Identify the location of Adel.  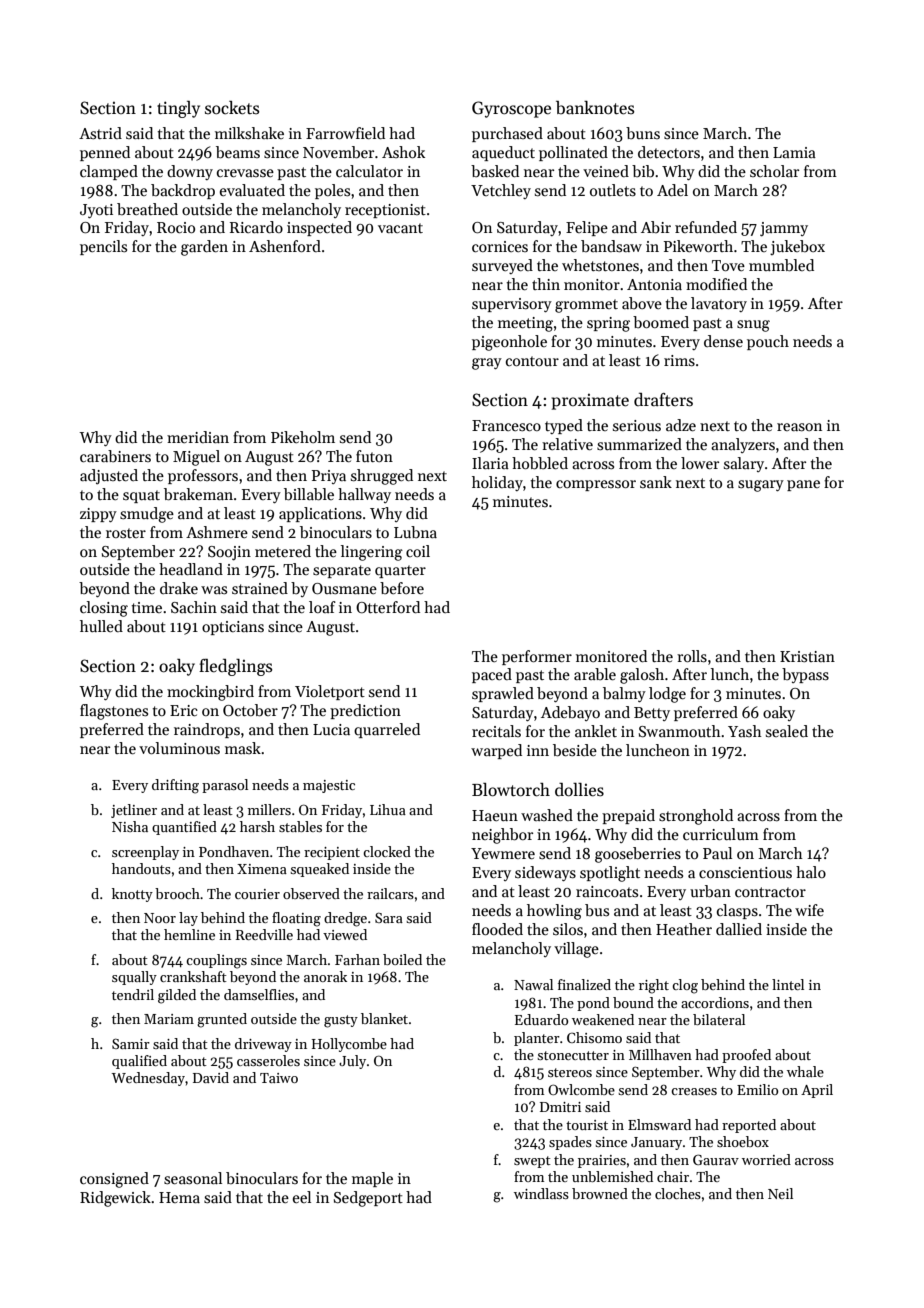
(672, 190).
